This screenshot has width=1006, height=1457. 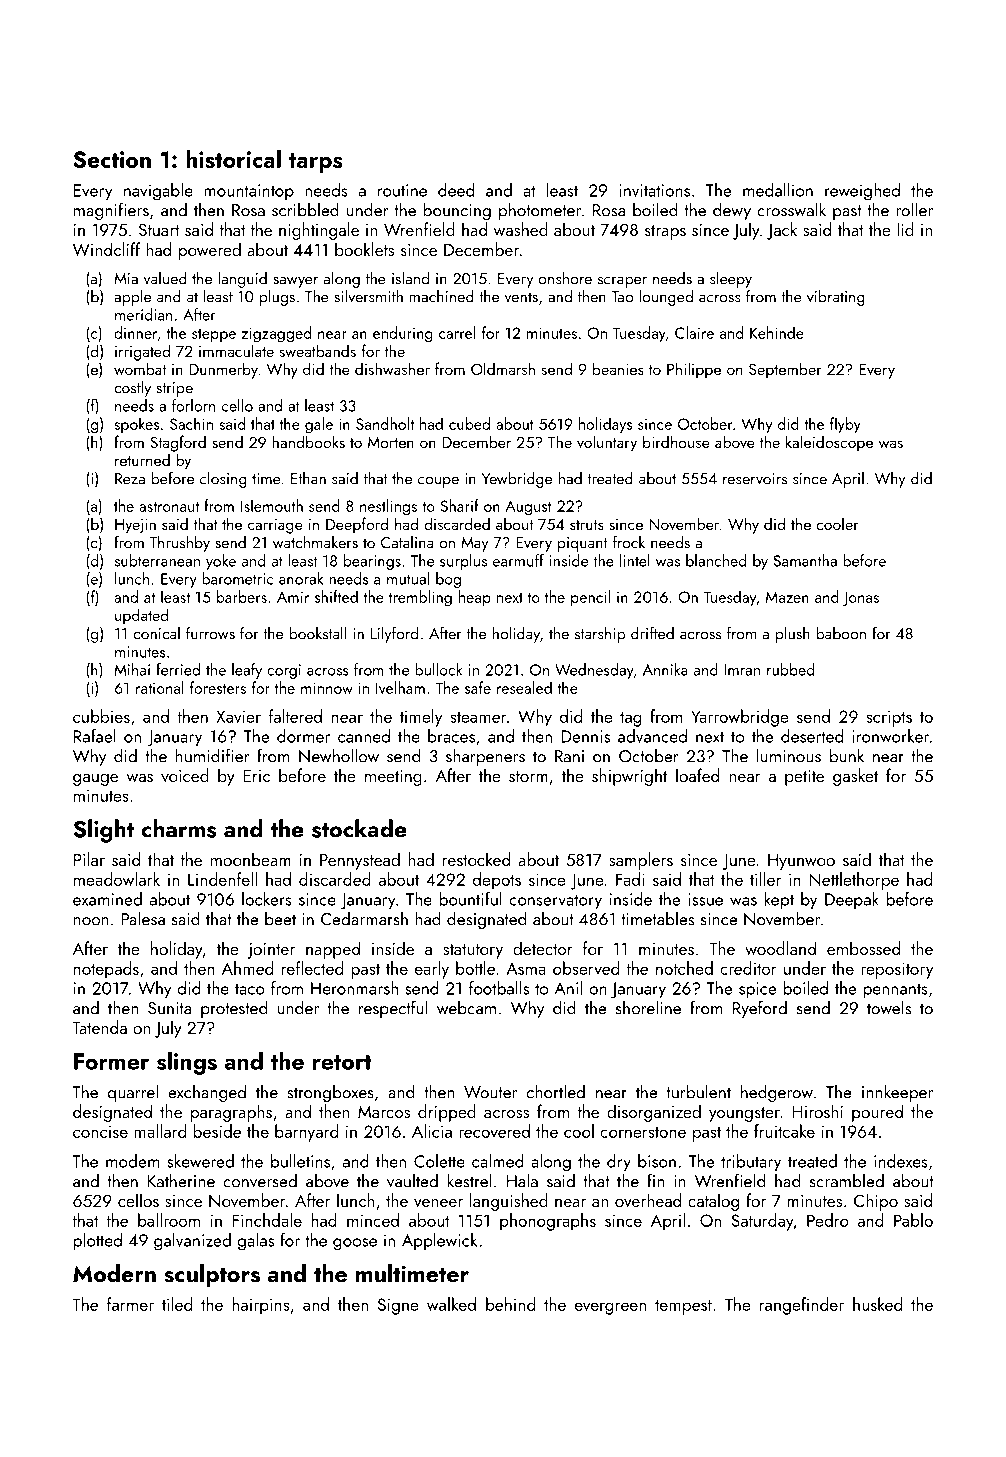 What do you see at coordinates (103, 831) in the screenshot?
I see `Slight` at bounding box center [103, 831].
